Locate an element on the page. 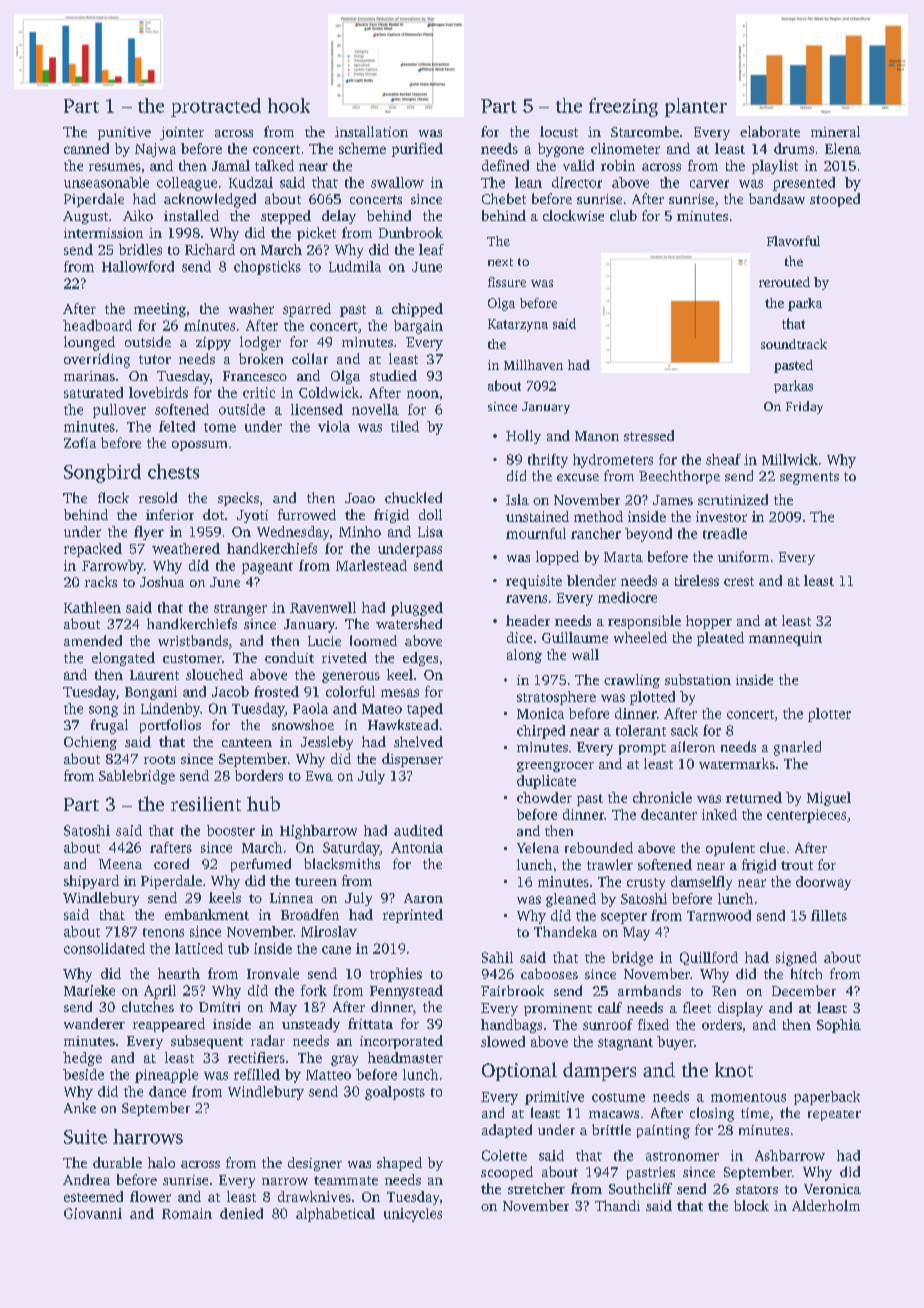 This page has height=1308, width=924. alphabetical is located at coordinates (335, 1215).
